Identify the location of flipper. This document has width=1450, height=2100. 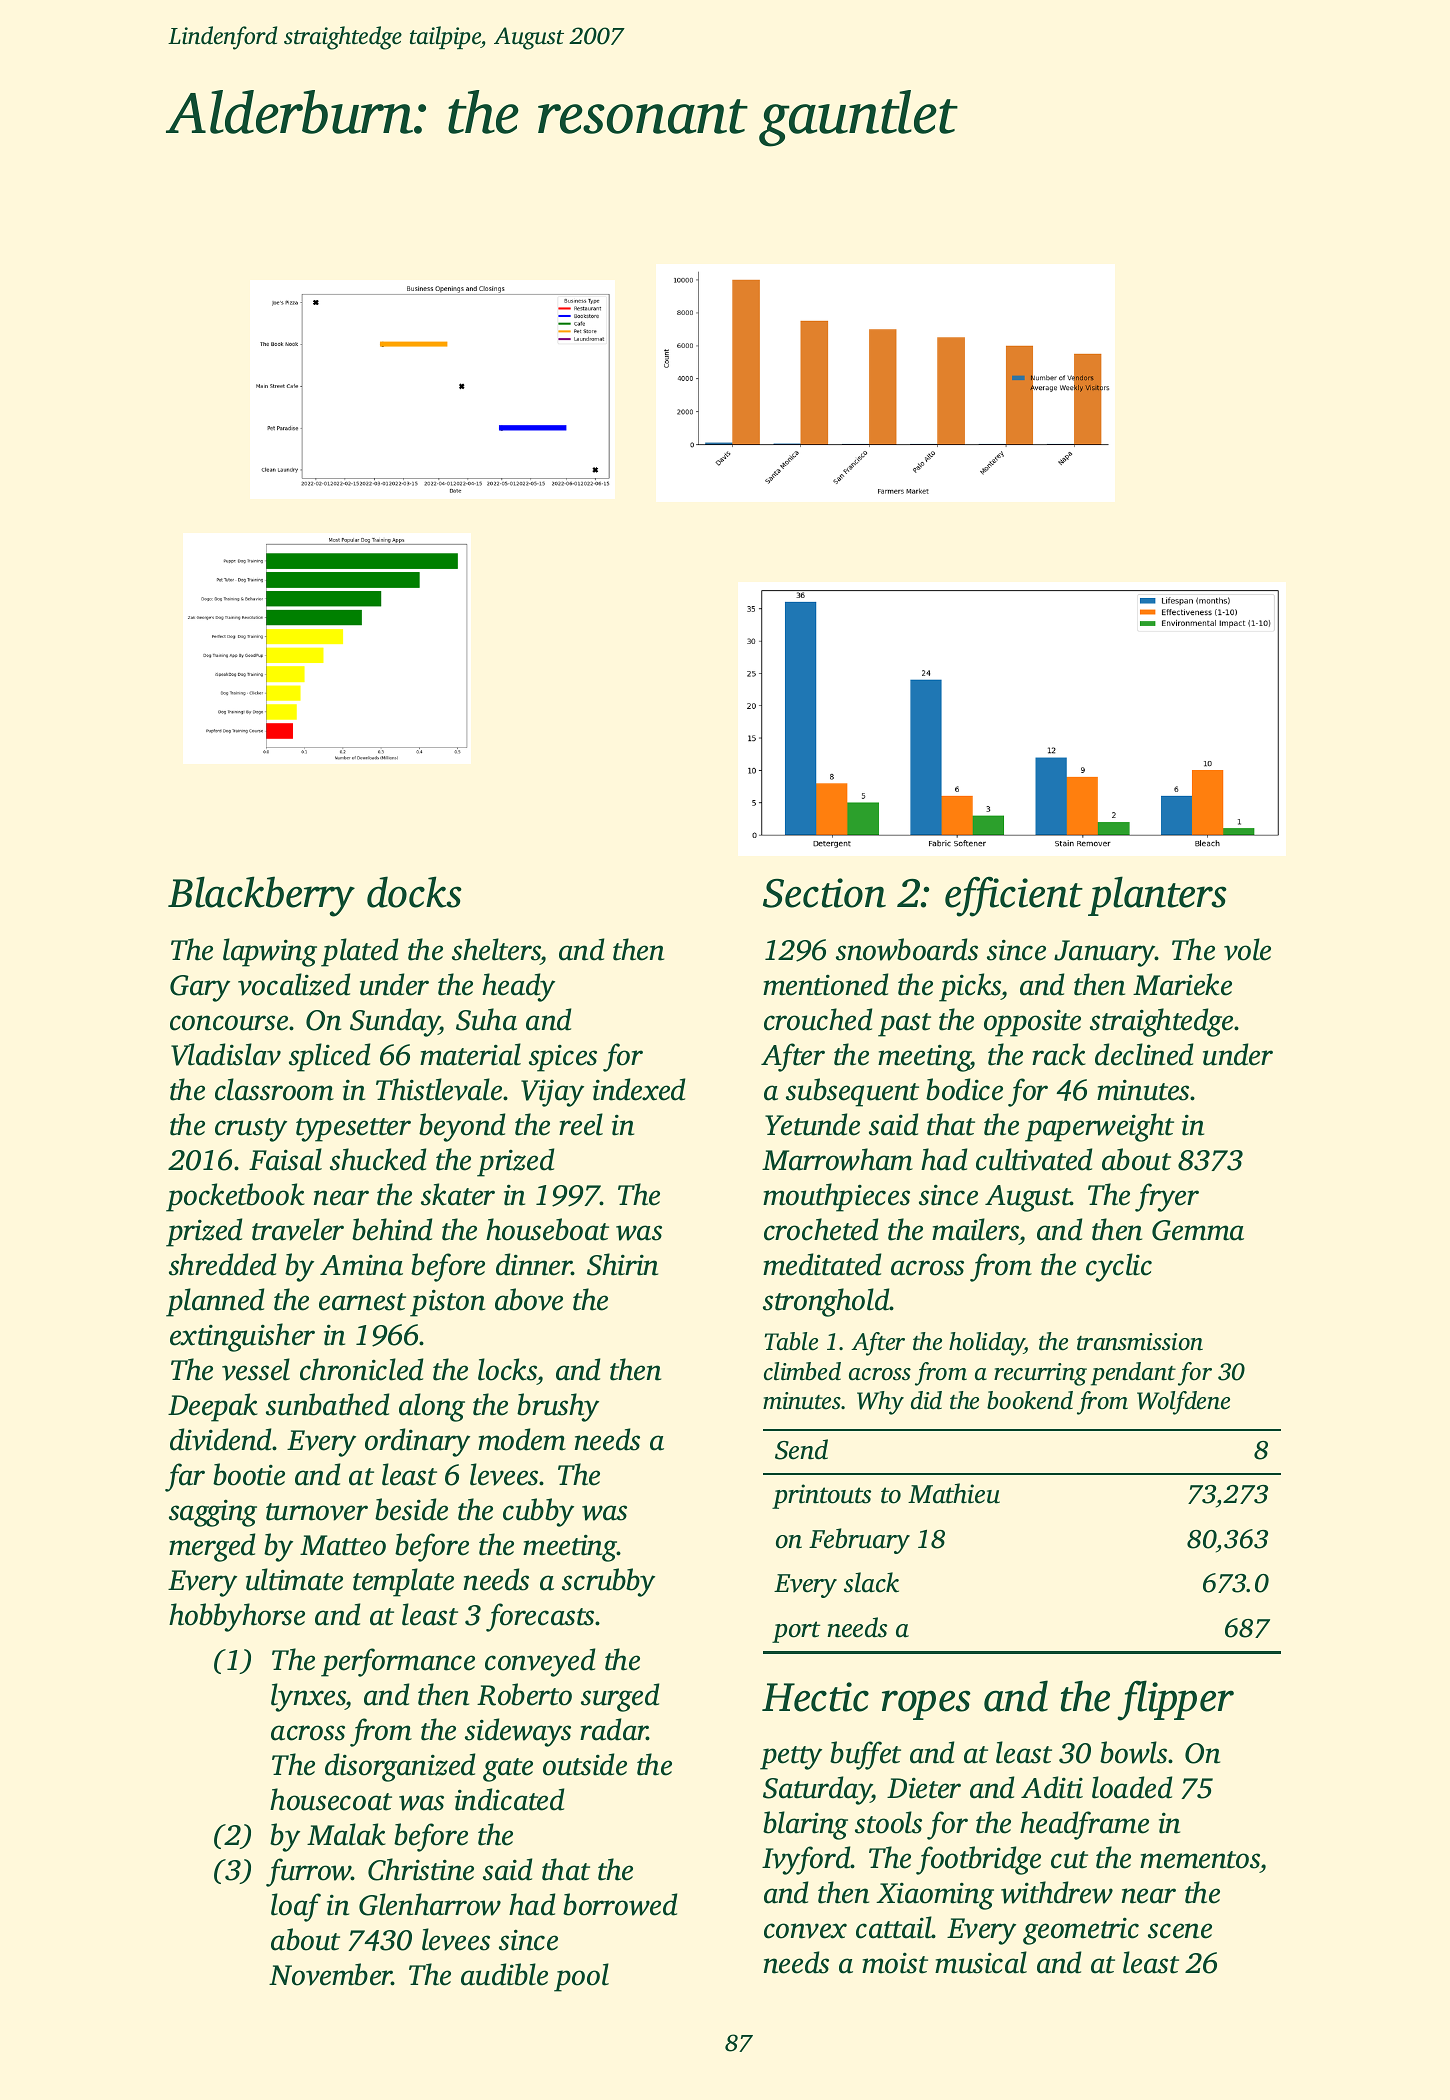
(1175, 1700).
